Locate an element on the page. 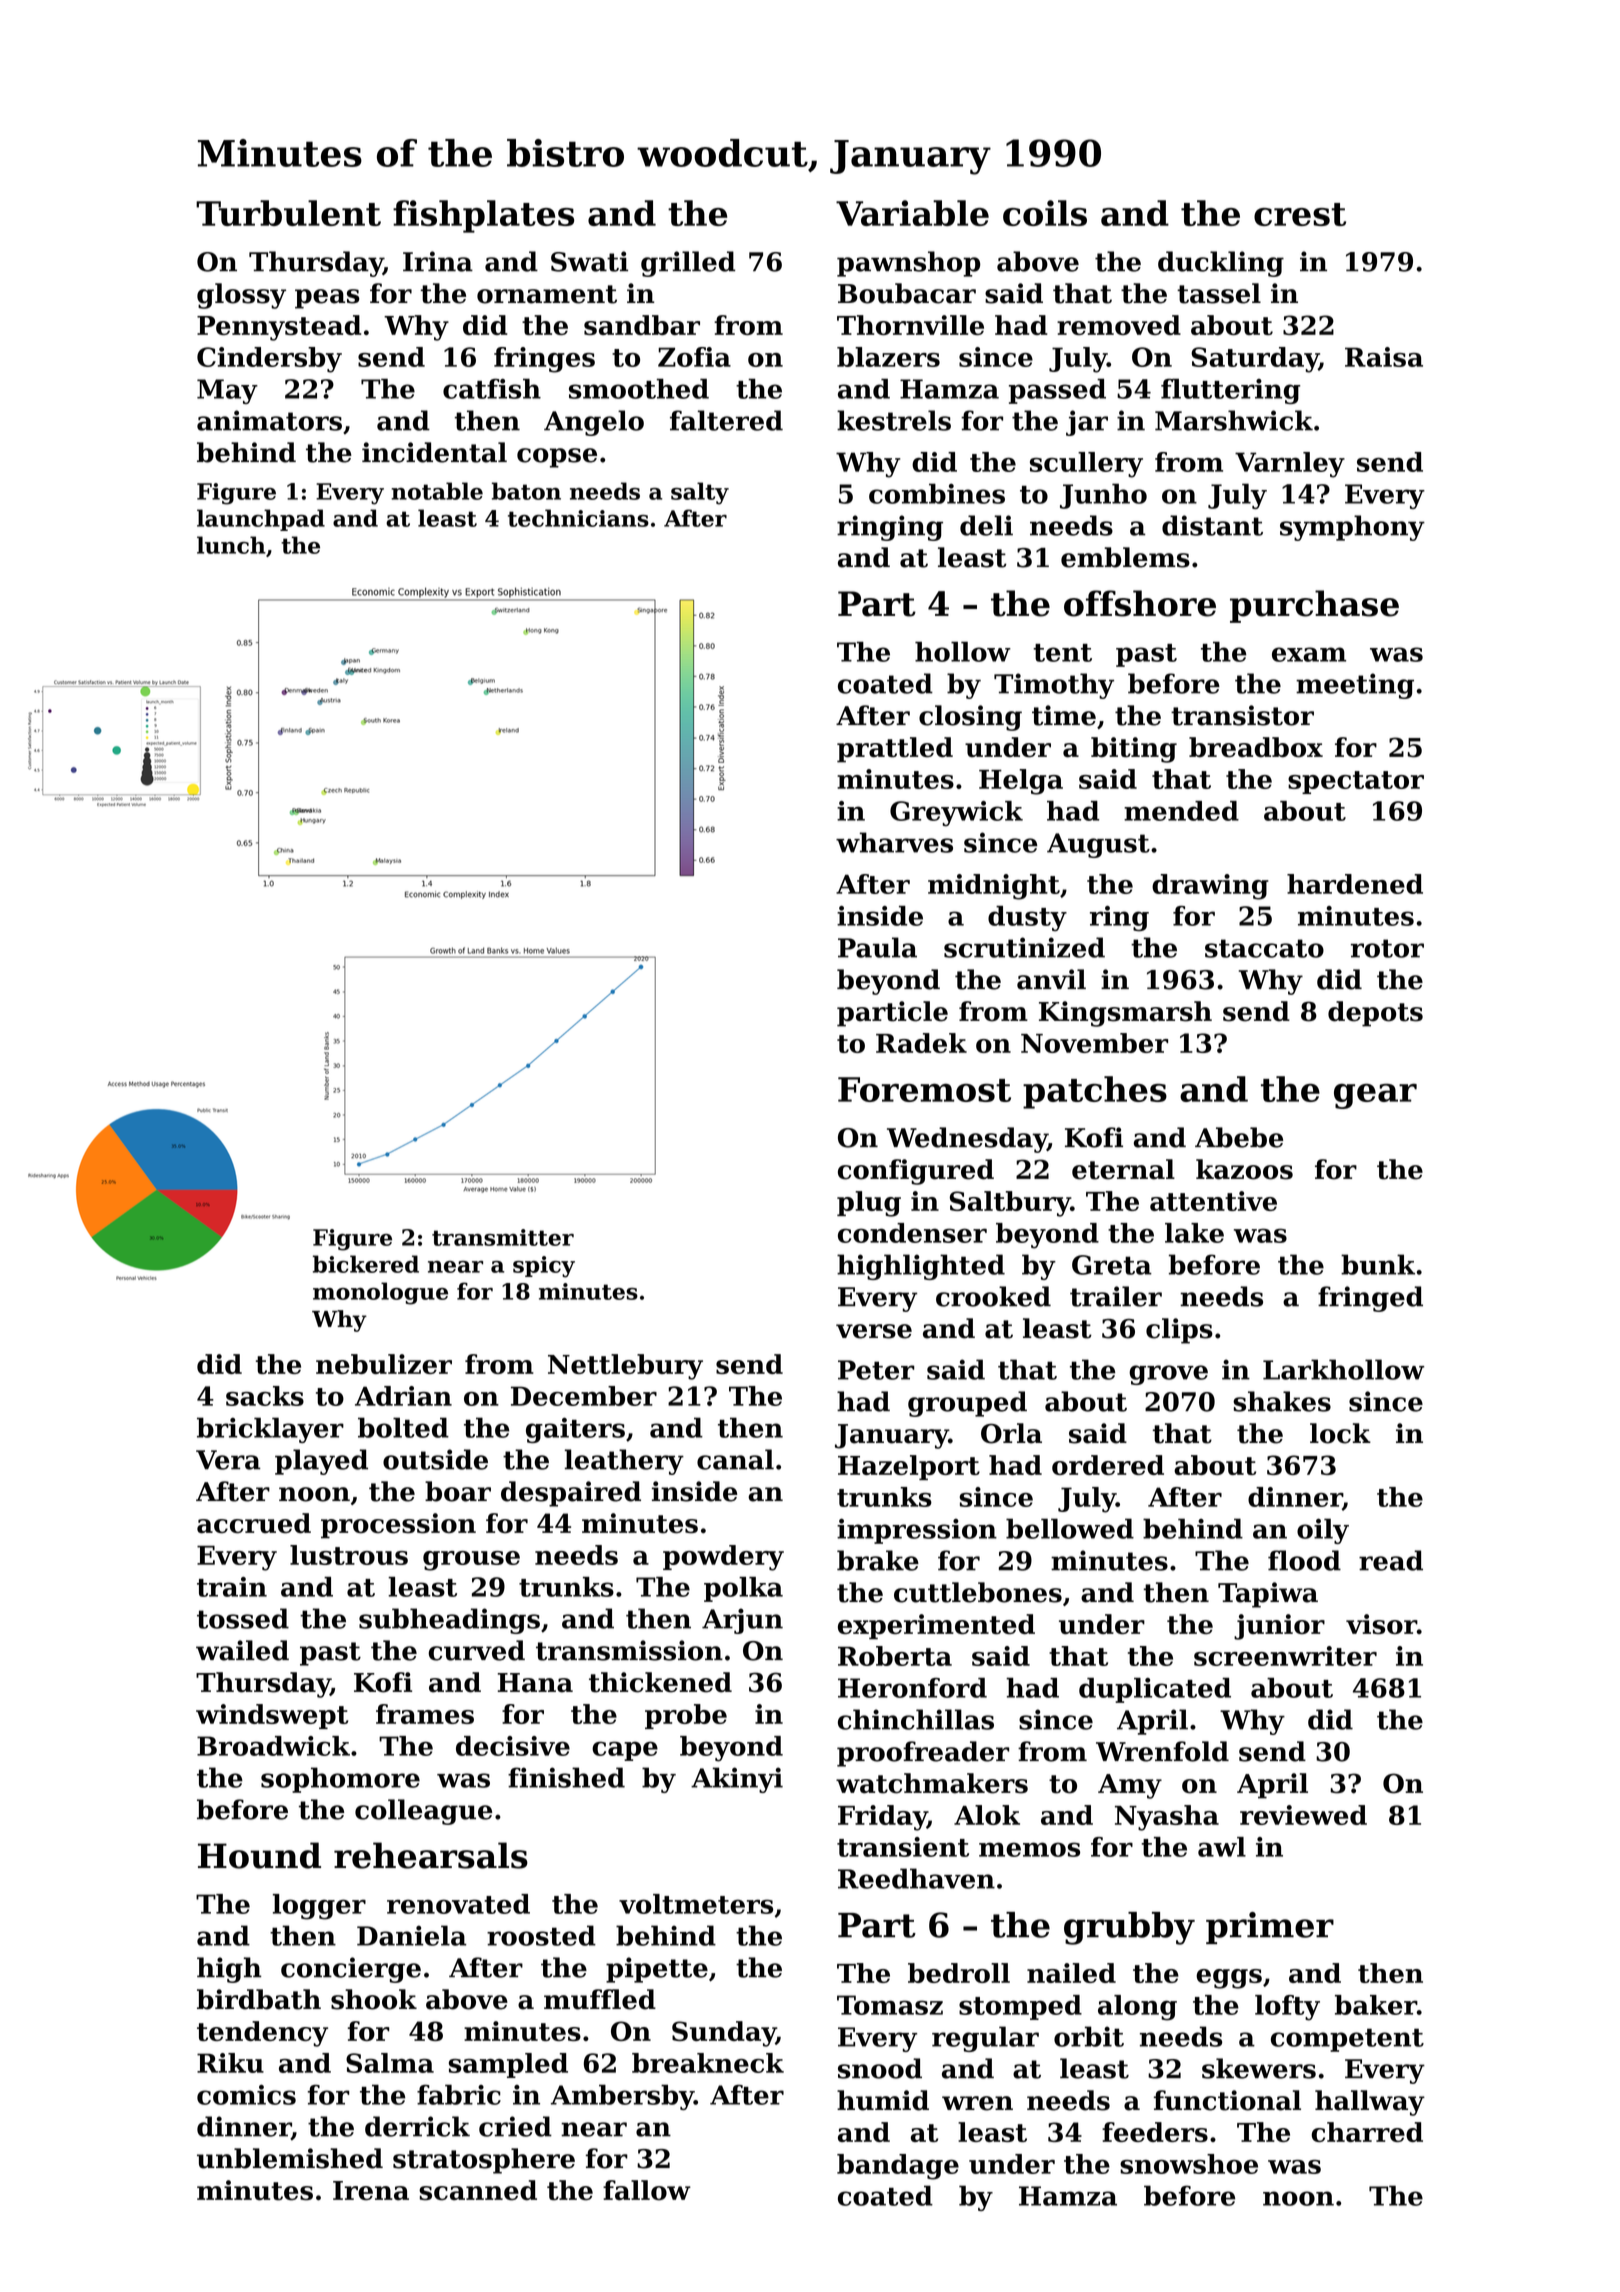 The image size is (1620, 2292). transistor is located at coordinates (1242, 715).
